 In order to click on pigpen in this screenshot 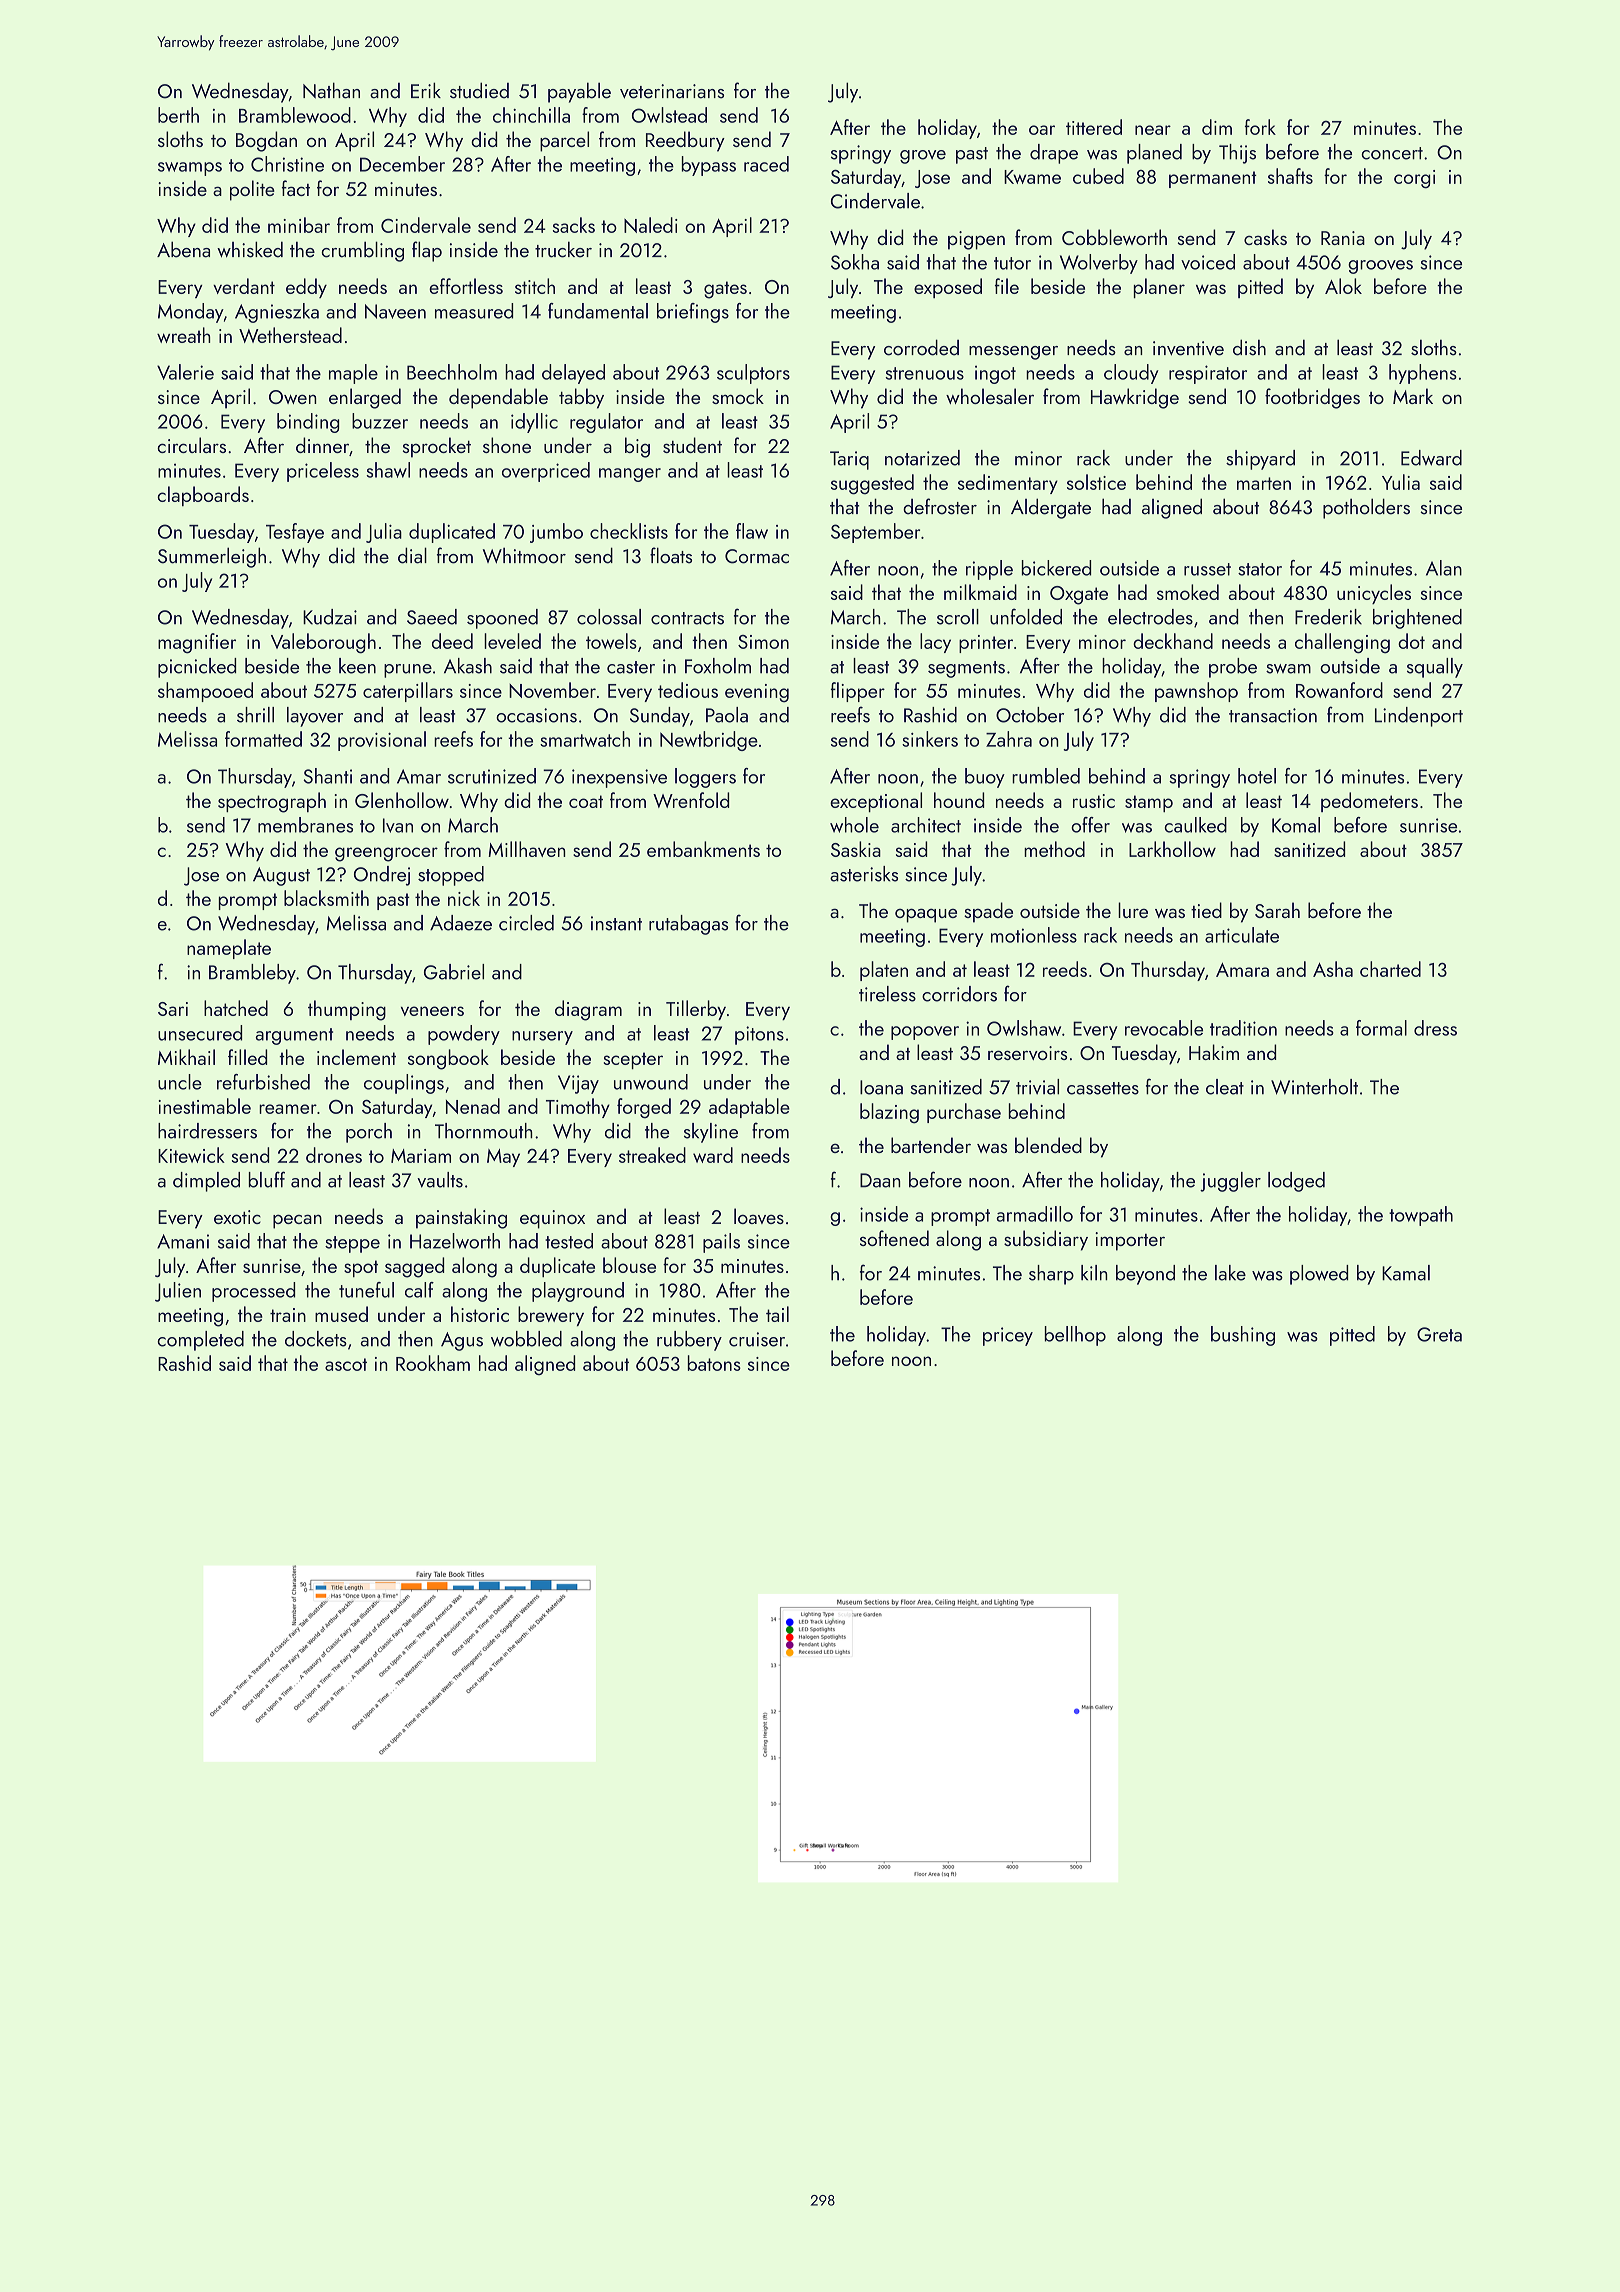, I will do `click(976, 240)`.
